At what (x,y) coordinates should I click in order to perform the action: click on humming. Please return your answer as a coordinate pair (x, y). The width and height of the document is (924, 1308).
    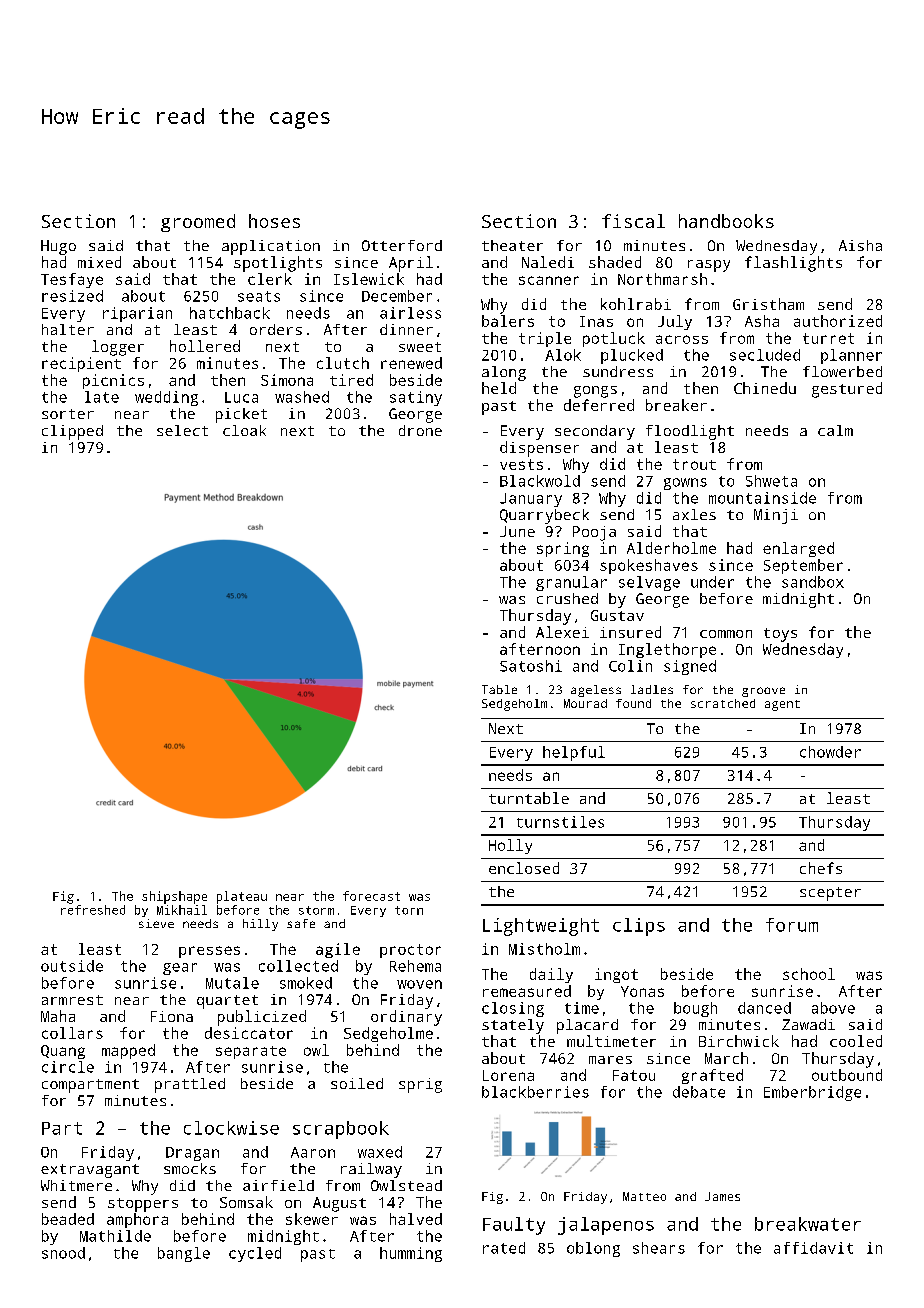
    Looking at the image, I should click on (411, 1254).
